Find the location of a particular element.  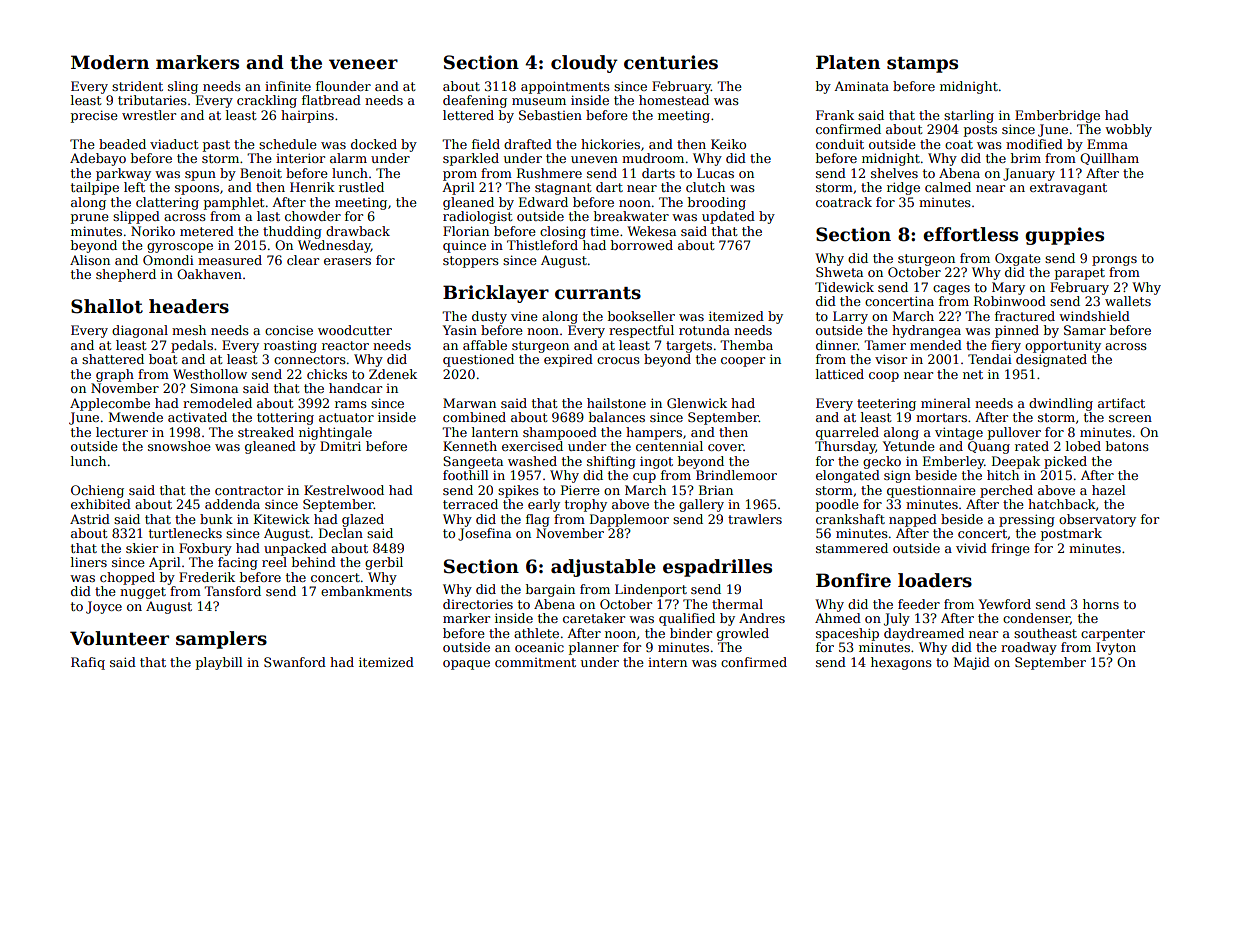

deafening is located at coordinates (475, 101).
